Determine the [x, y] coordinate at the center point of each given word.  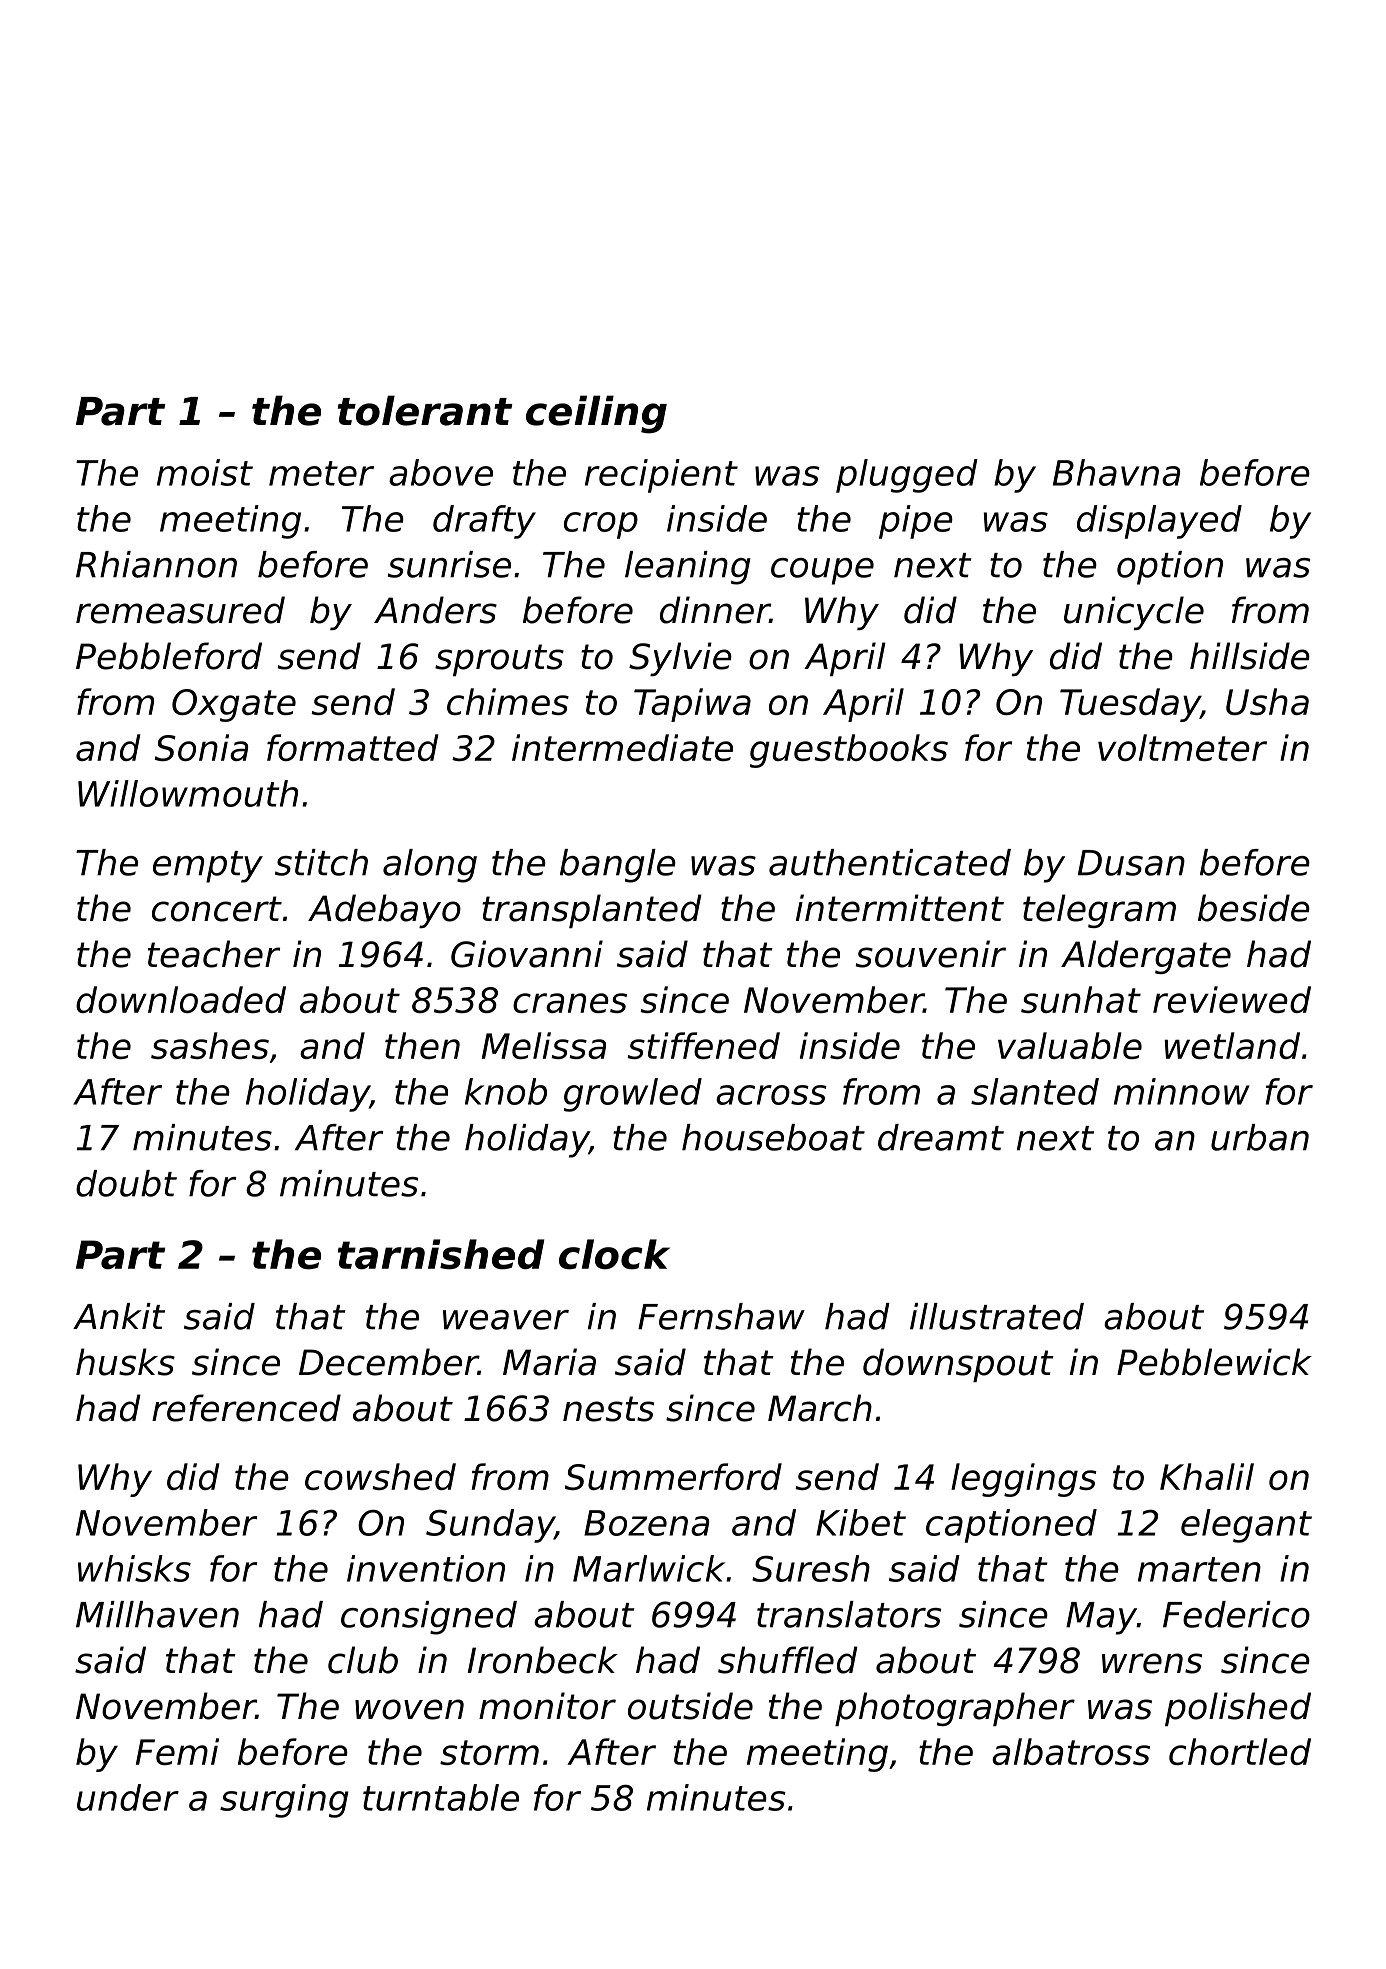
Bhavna [1116, 472]
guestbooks [849, 751]
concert [217, 909]
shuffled [788, 1660]
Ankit [119, 1316]
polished [1238, 1709]
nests [608, 1409]
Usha [1267, 701]
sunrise [449, 564]
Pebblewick [1214, 1362]
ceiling [596, 414]
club [363, 1660]
